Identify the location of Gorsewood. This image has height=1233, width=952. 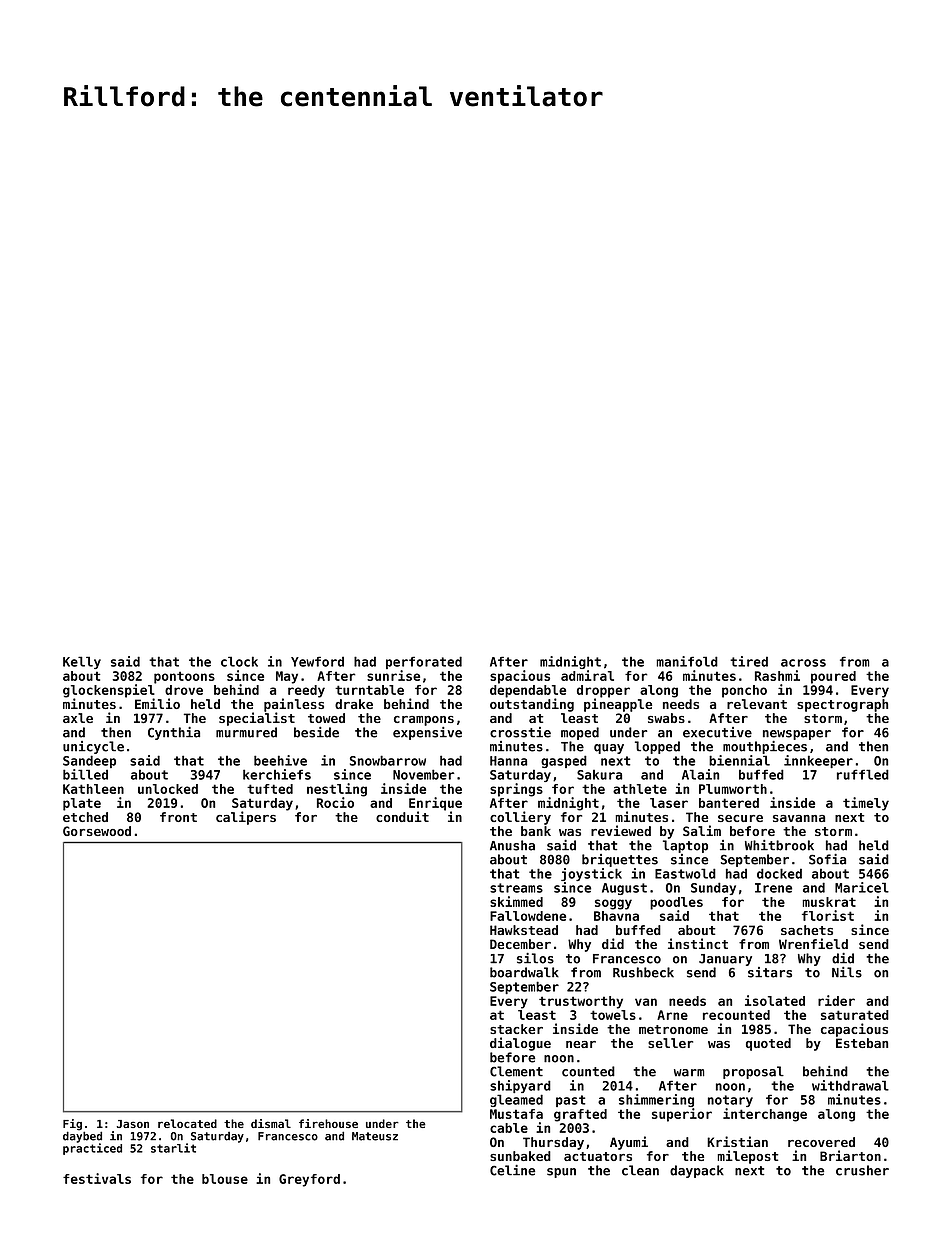
(97, 831).
